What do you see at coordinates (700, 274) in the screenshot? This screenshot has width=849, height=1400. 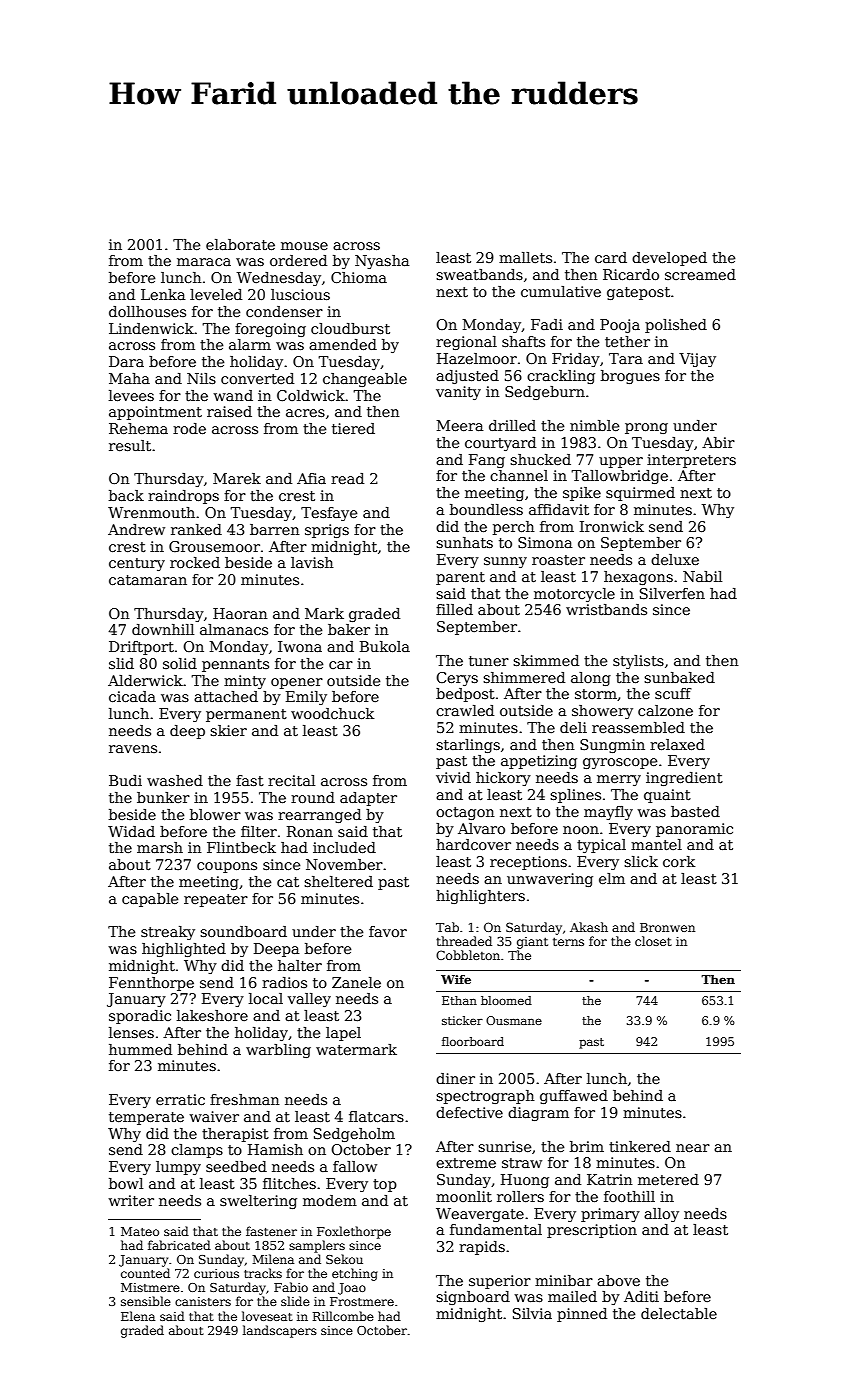 I see `screamed` at bounding box center [700, 274].
